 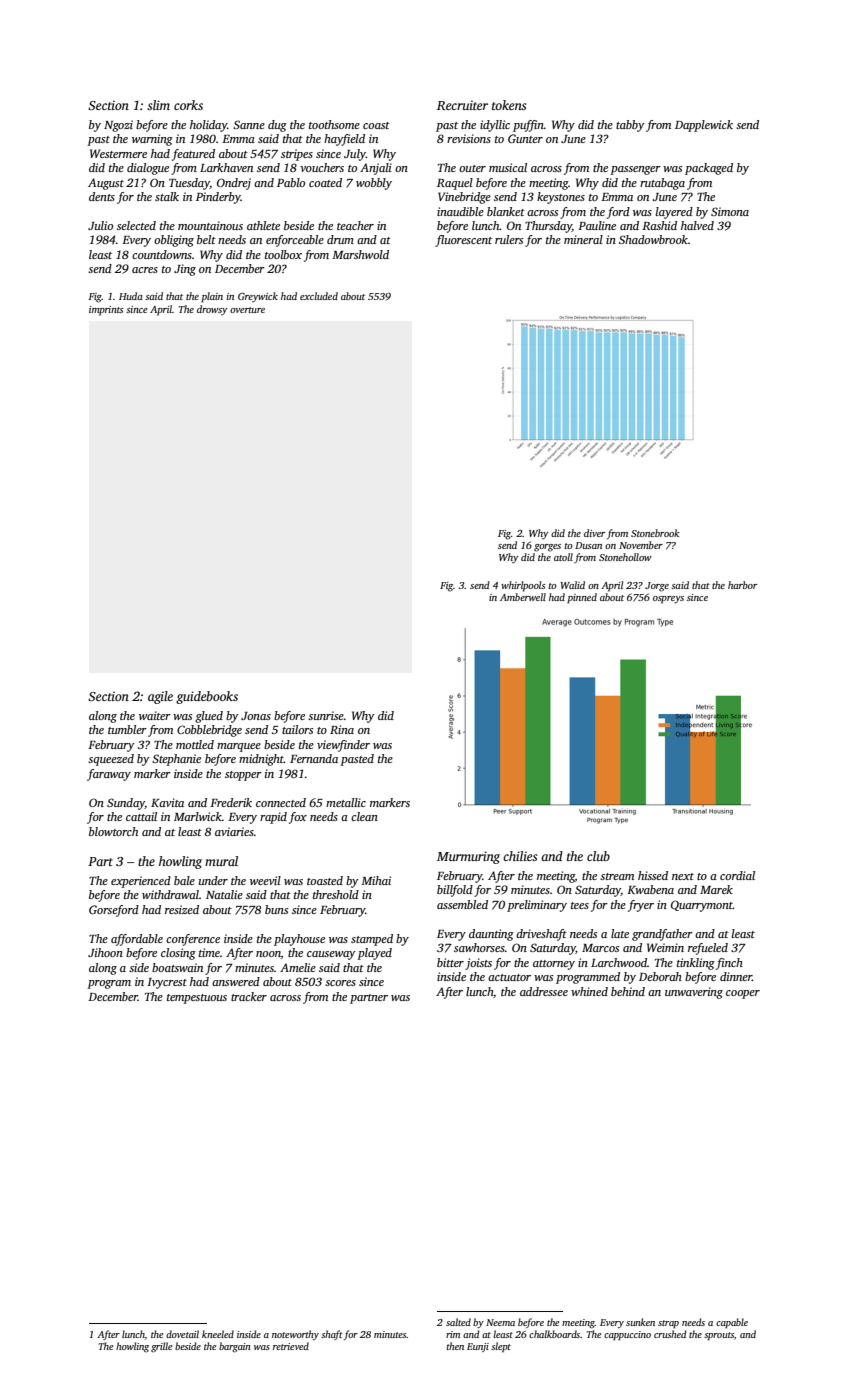 What do you see at coordinates (118, 126) in the image?
I see `Ngozi` at bounding box center [118, 126].
